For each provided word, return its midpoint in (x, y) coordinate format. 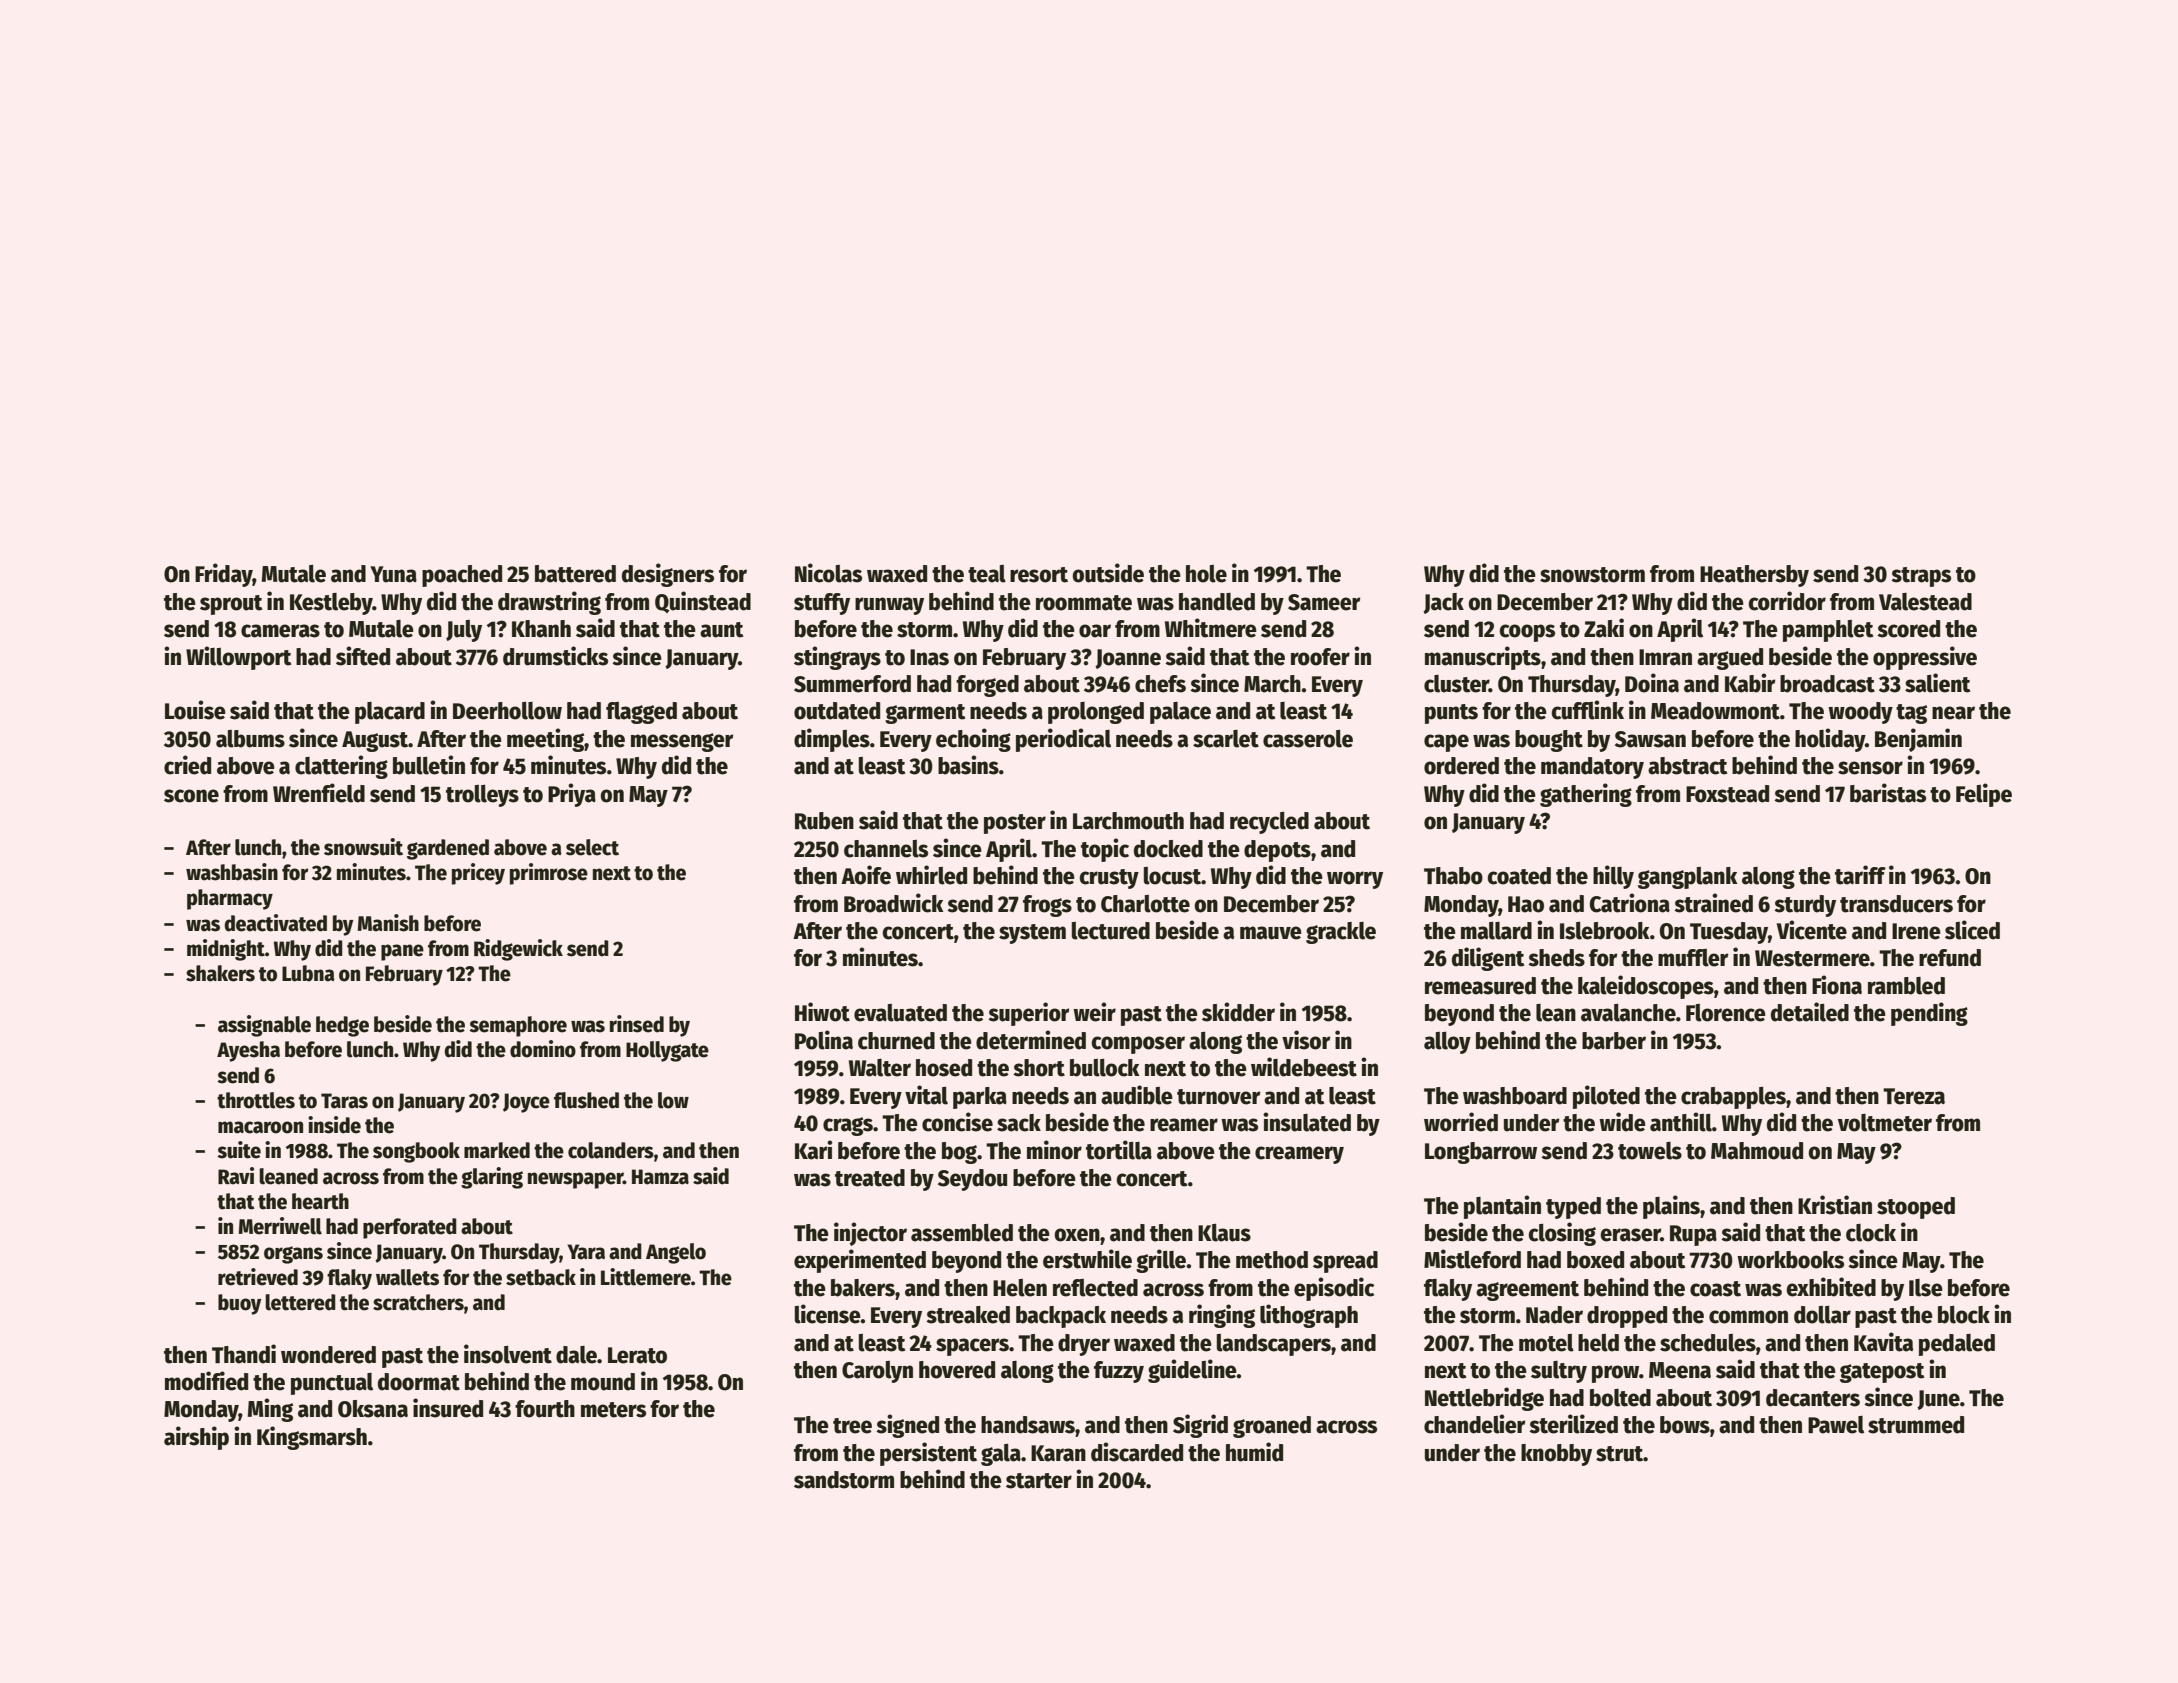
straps (1921, 577)
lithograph (1309, 1316)
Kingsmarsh (312, 1438)
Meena (1680, 1370)
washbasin (232, 872)
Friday (224, 575)
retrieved (258, 1277)
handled (1217, 602)
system (1032, 934)
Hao (1526, 904)
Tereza (1914, 1096)
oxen (1077, 1235)
